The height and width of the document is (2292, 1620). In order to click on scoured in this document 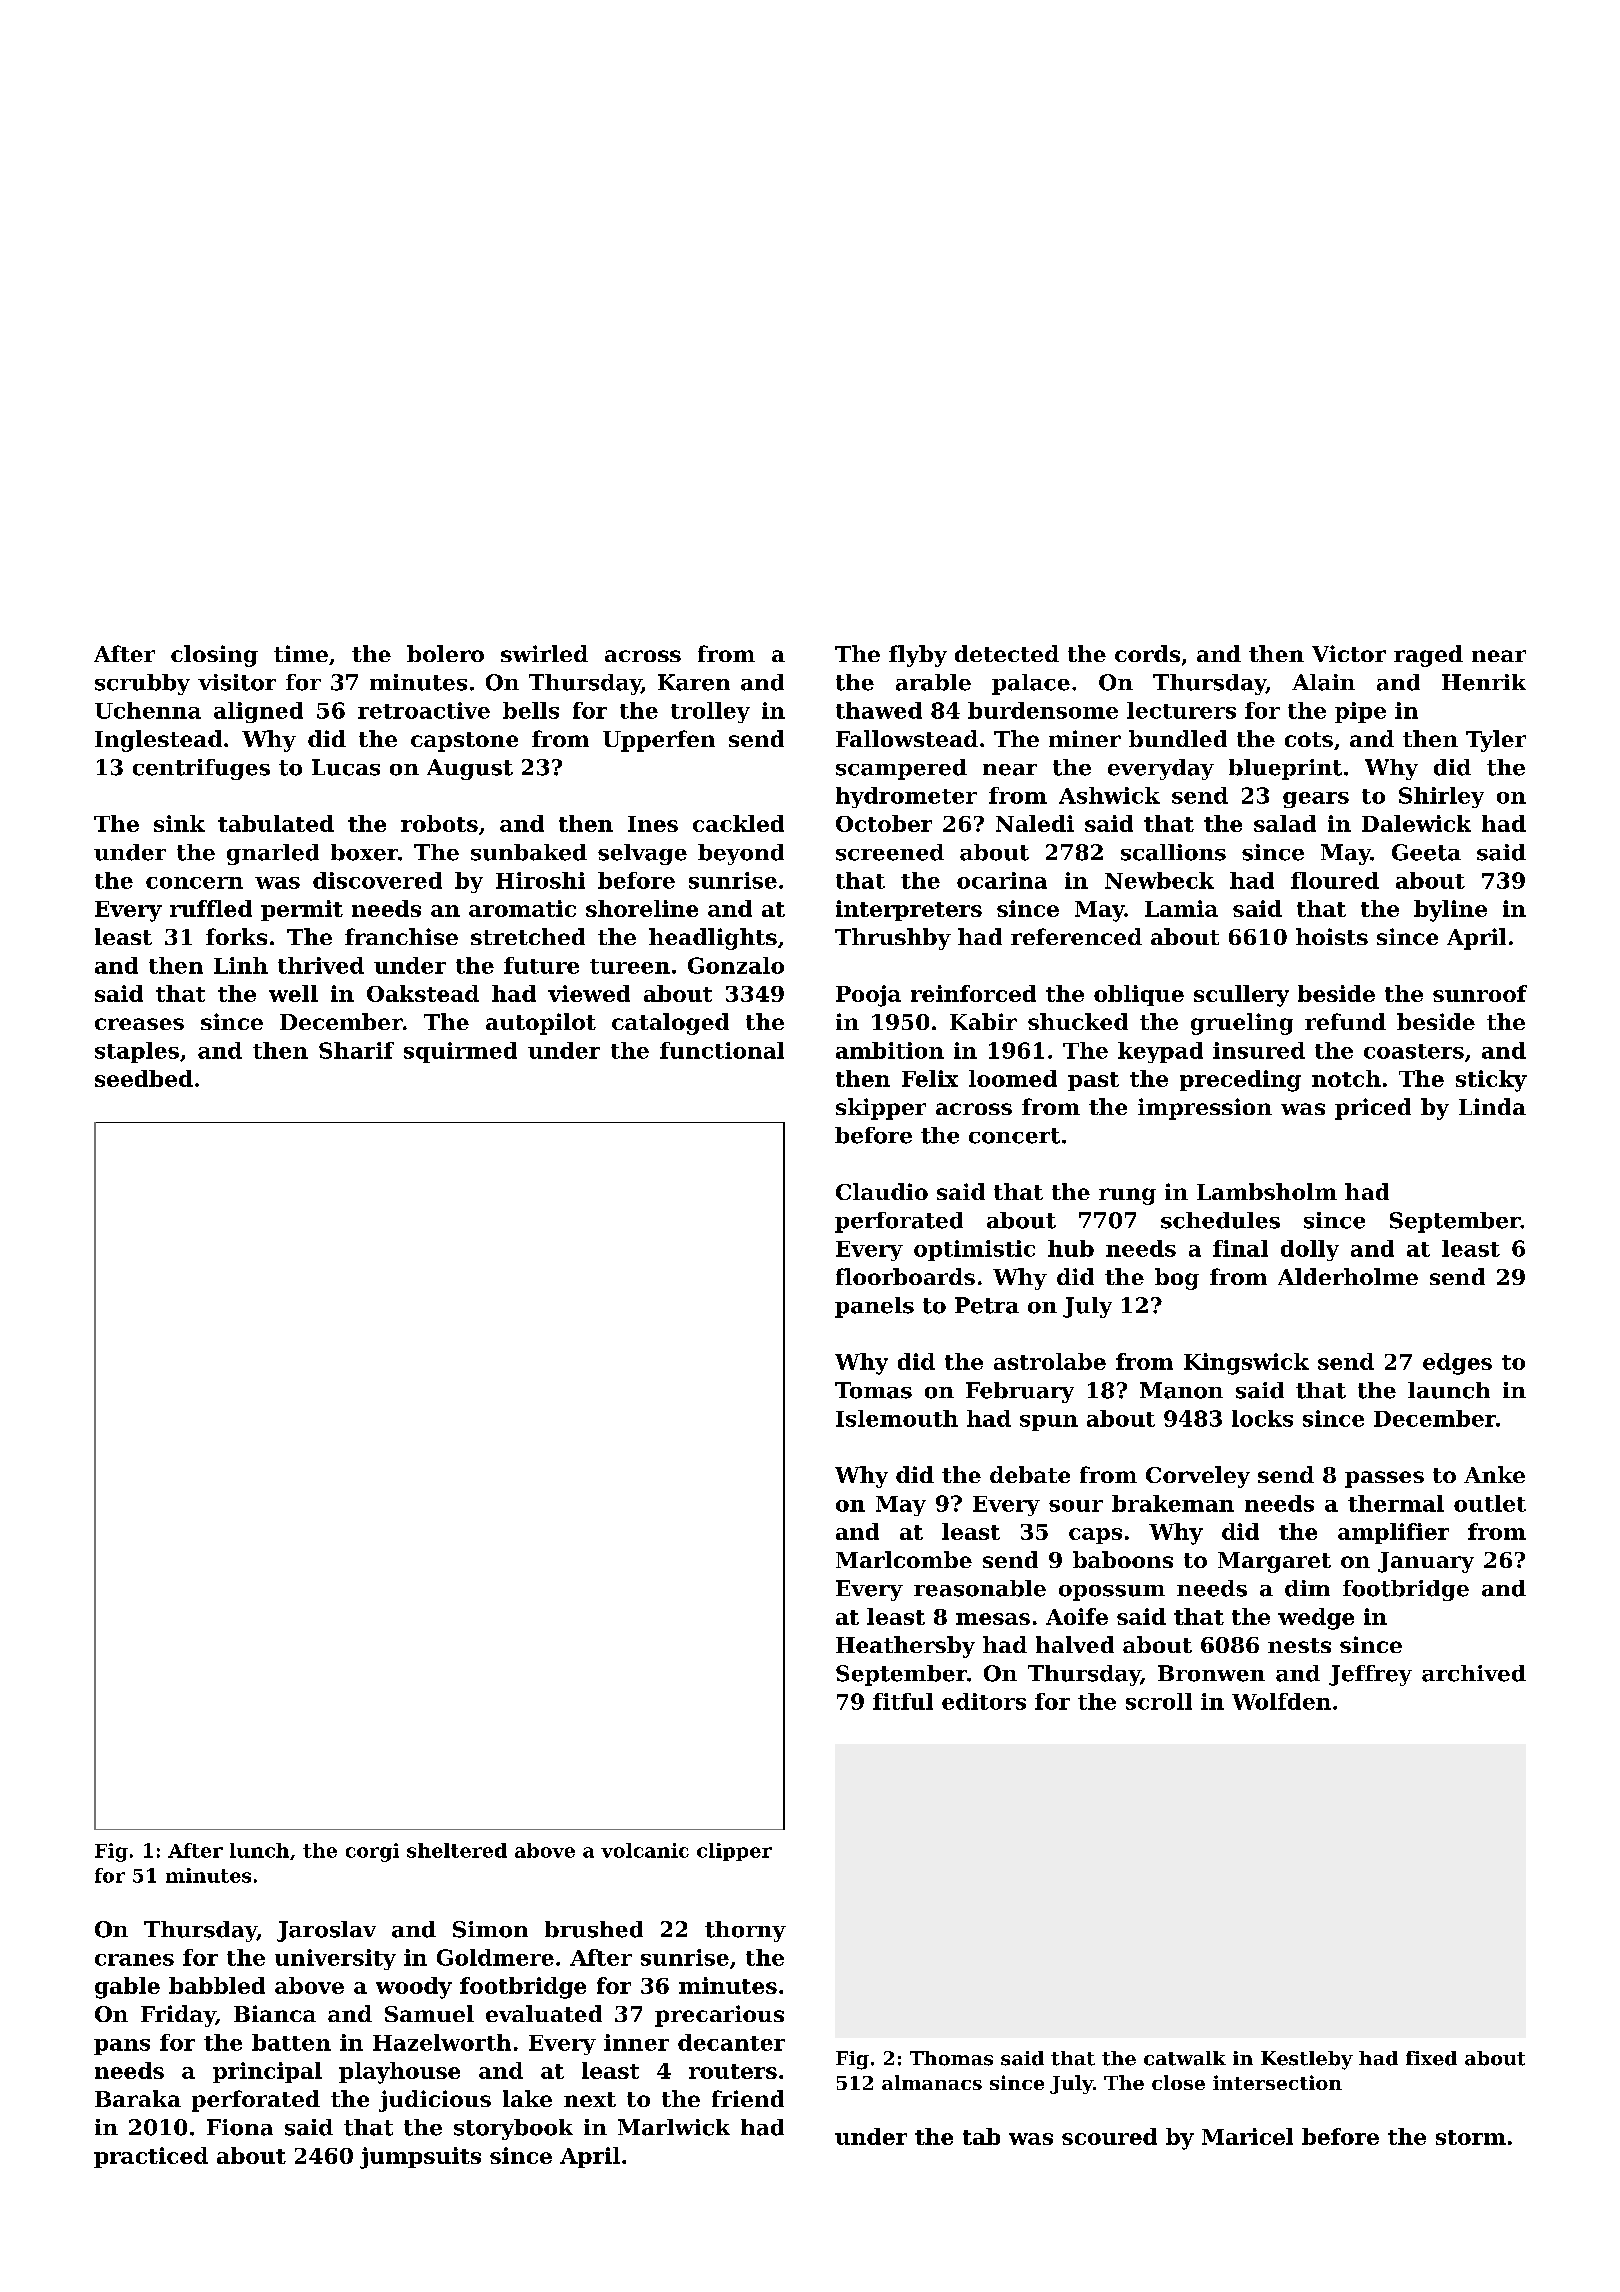, I will do `click(1109, 2136)`.
